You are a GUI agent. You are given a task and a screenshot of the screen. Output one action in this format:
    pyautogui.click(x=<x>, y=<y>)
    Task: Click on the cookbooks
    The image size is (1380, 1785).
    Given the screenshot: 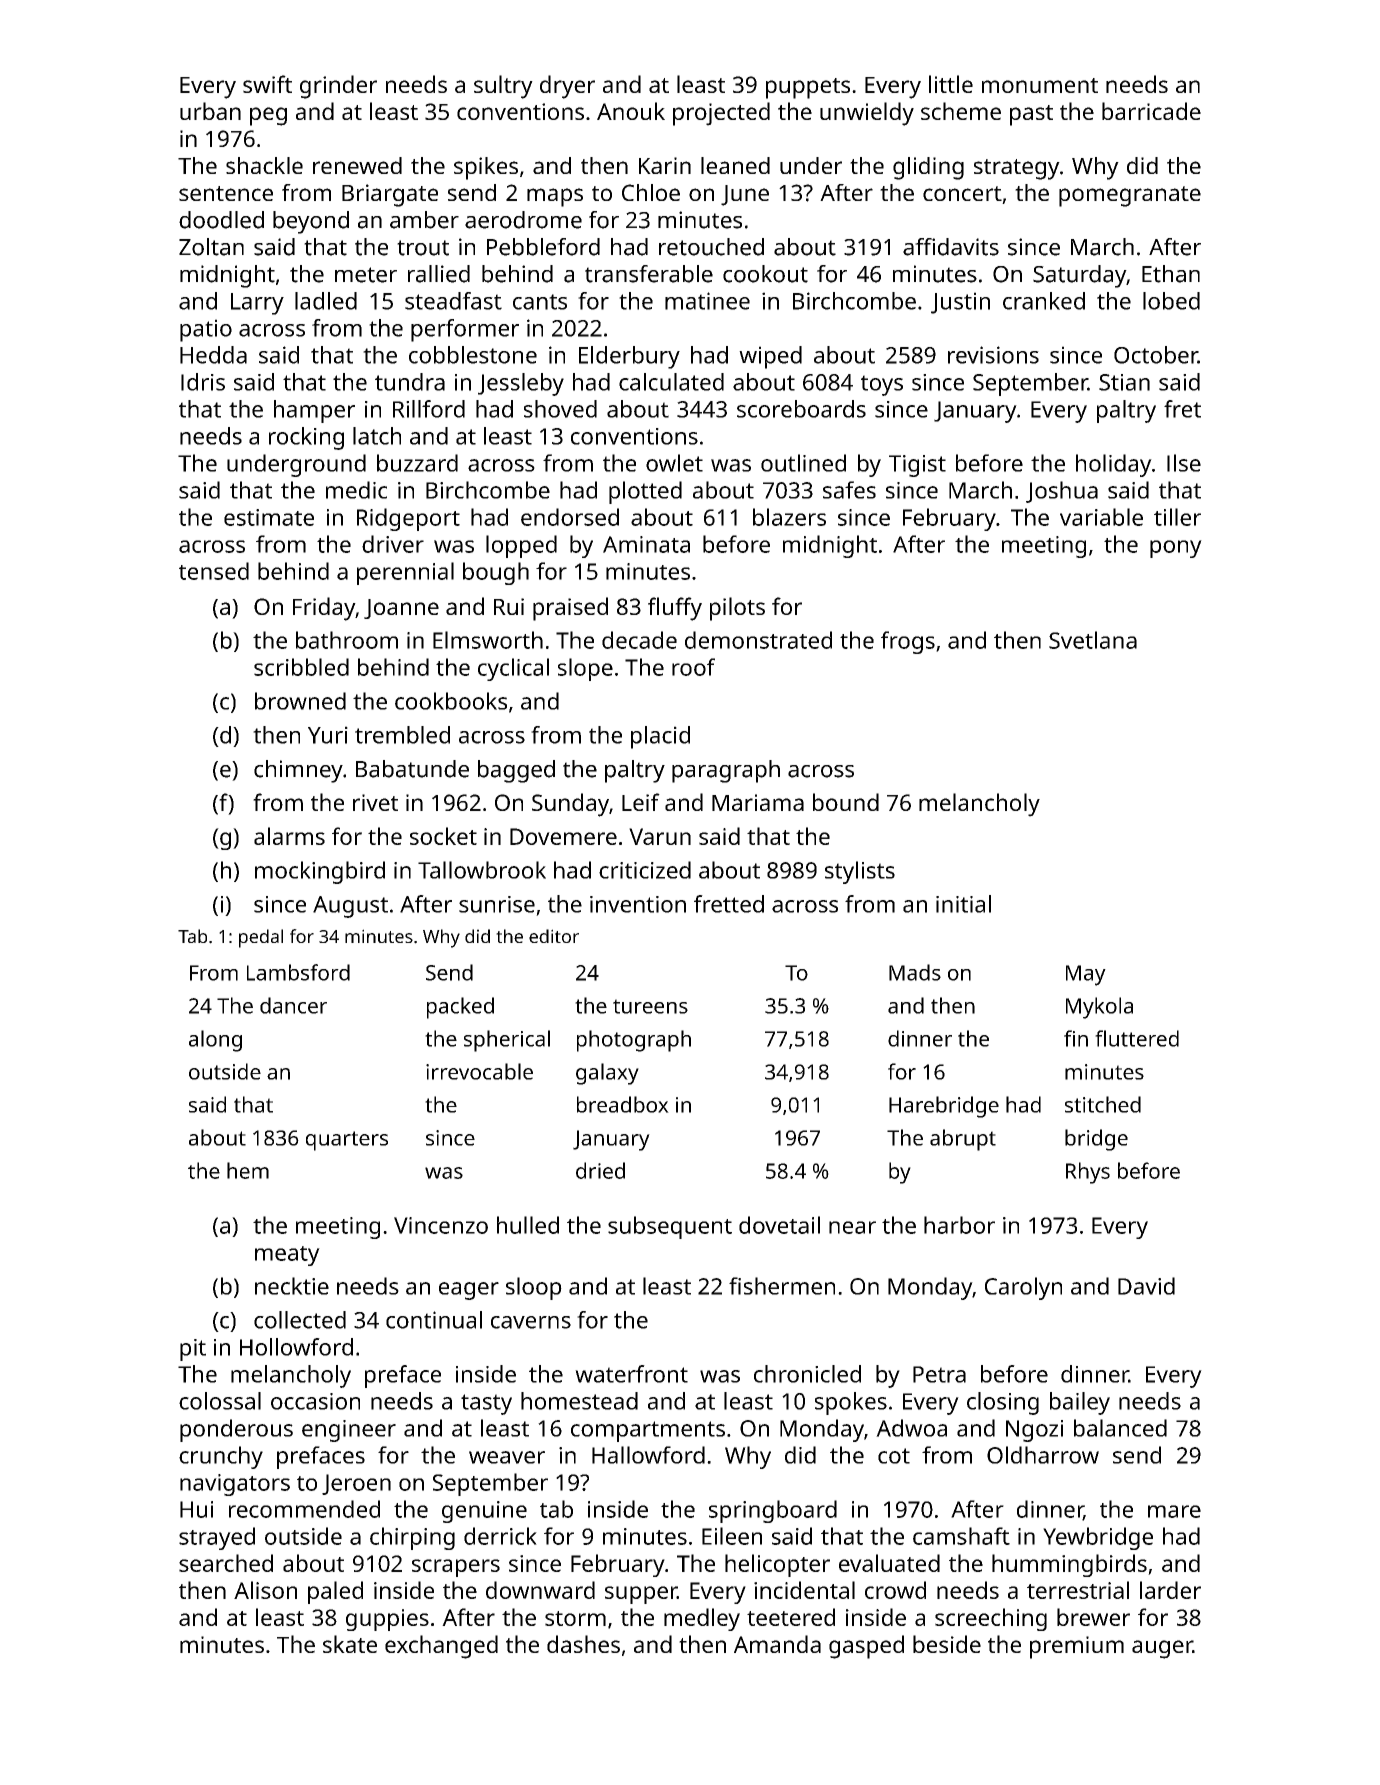 What is the action you would take?
    pyautogui.click(x=451, y=701)
